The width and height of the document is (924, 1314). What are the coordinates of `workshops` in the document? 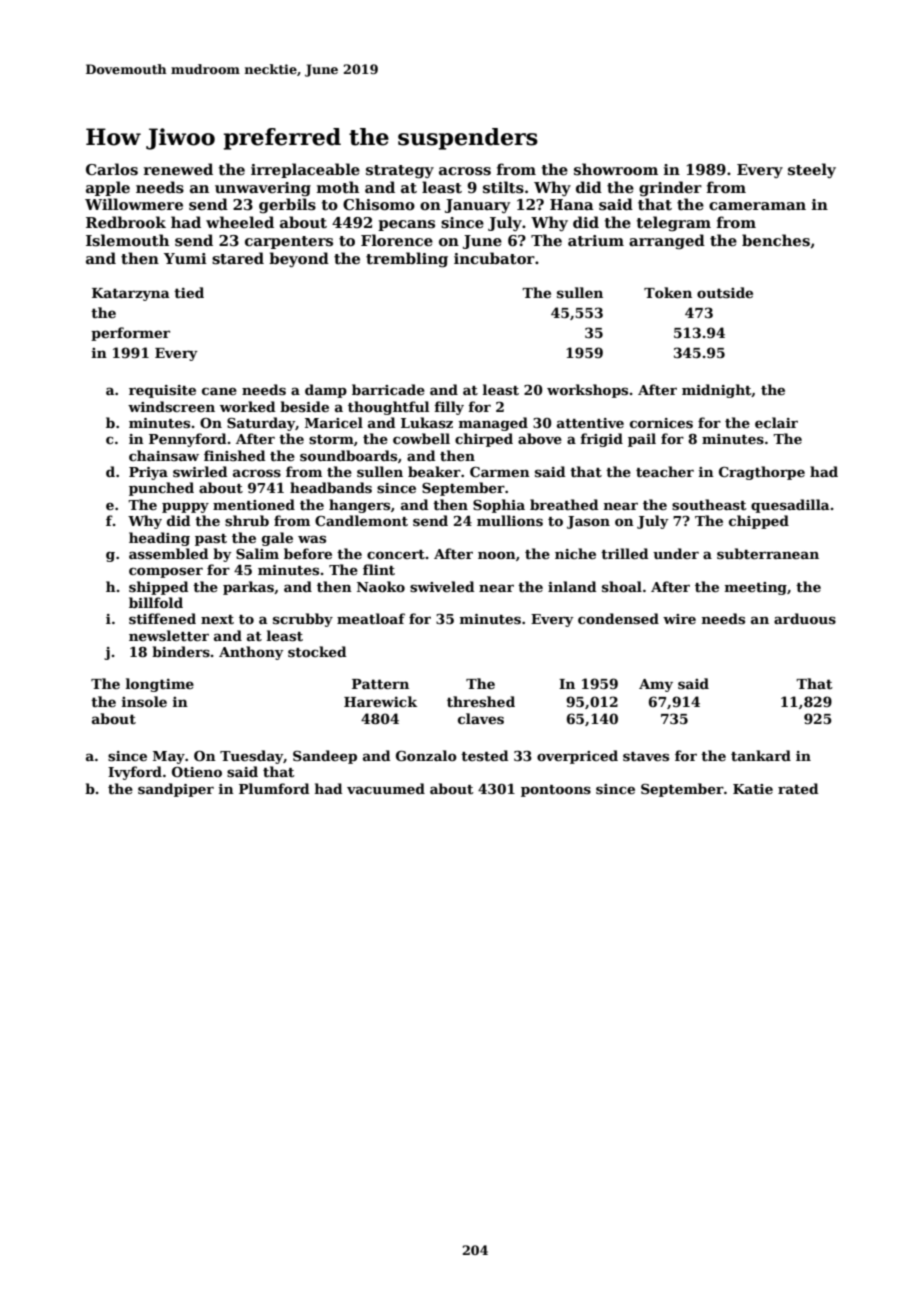 It's located at (587, 391).
